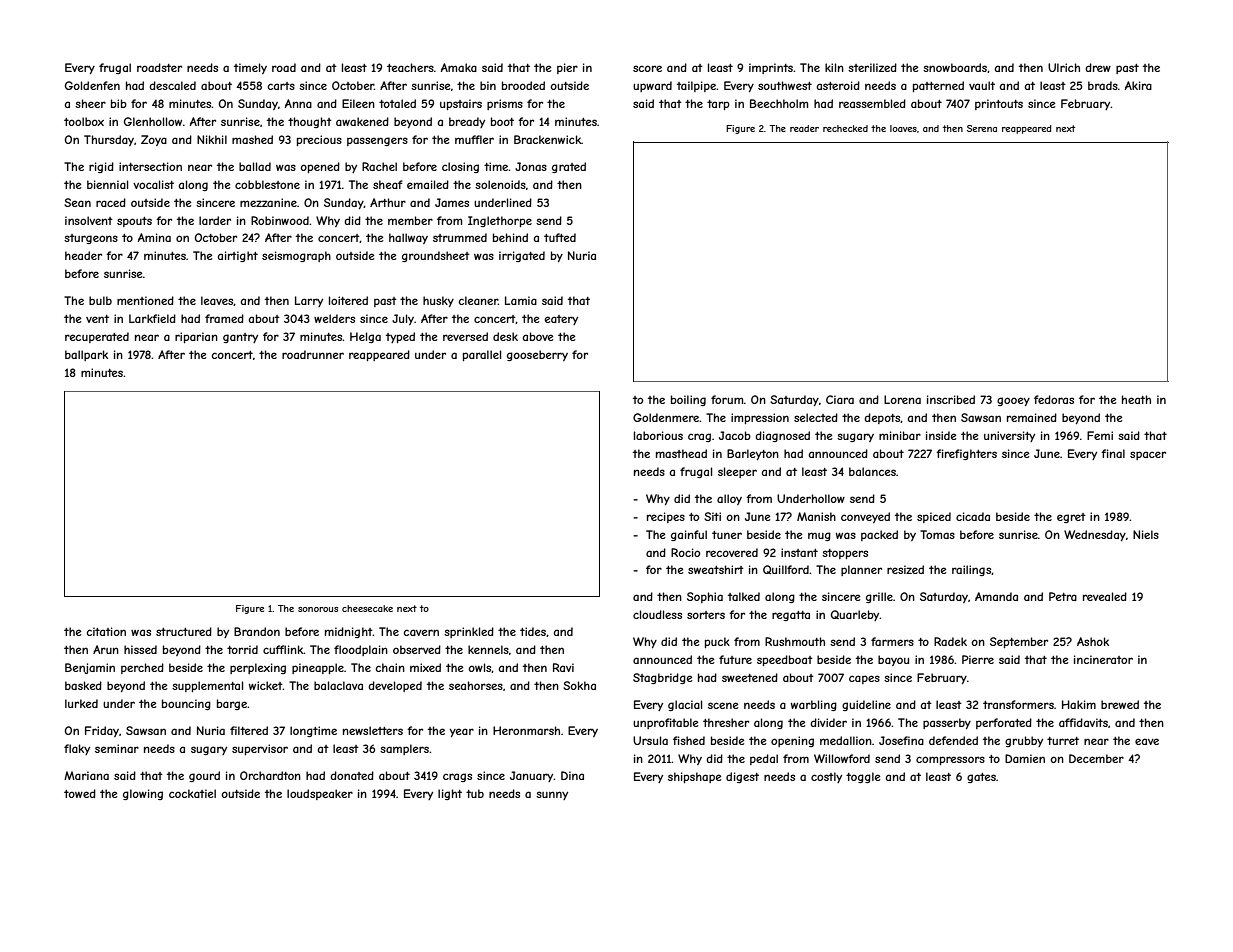 Image resolution: width=1233 pixels, height=952 pixels. What do you see at coordinates (1136, 399) in the document?
I see `heath` at bounding box center [1136, 399].
